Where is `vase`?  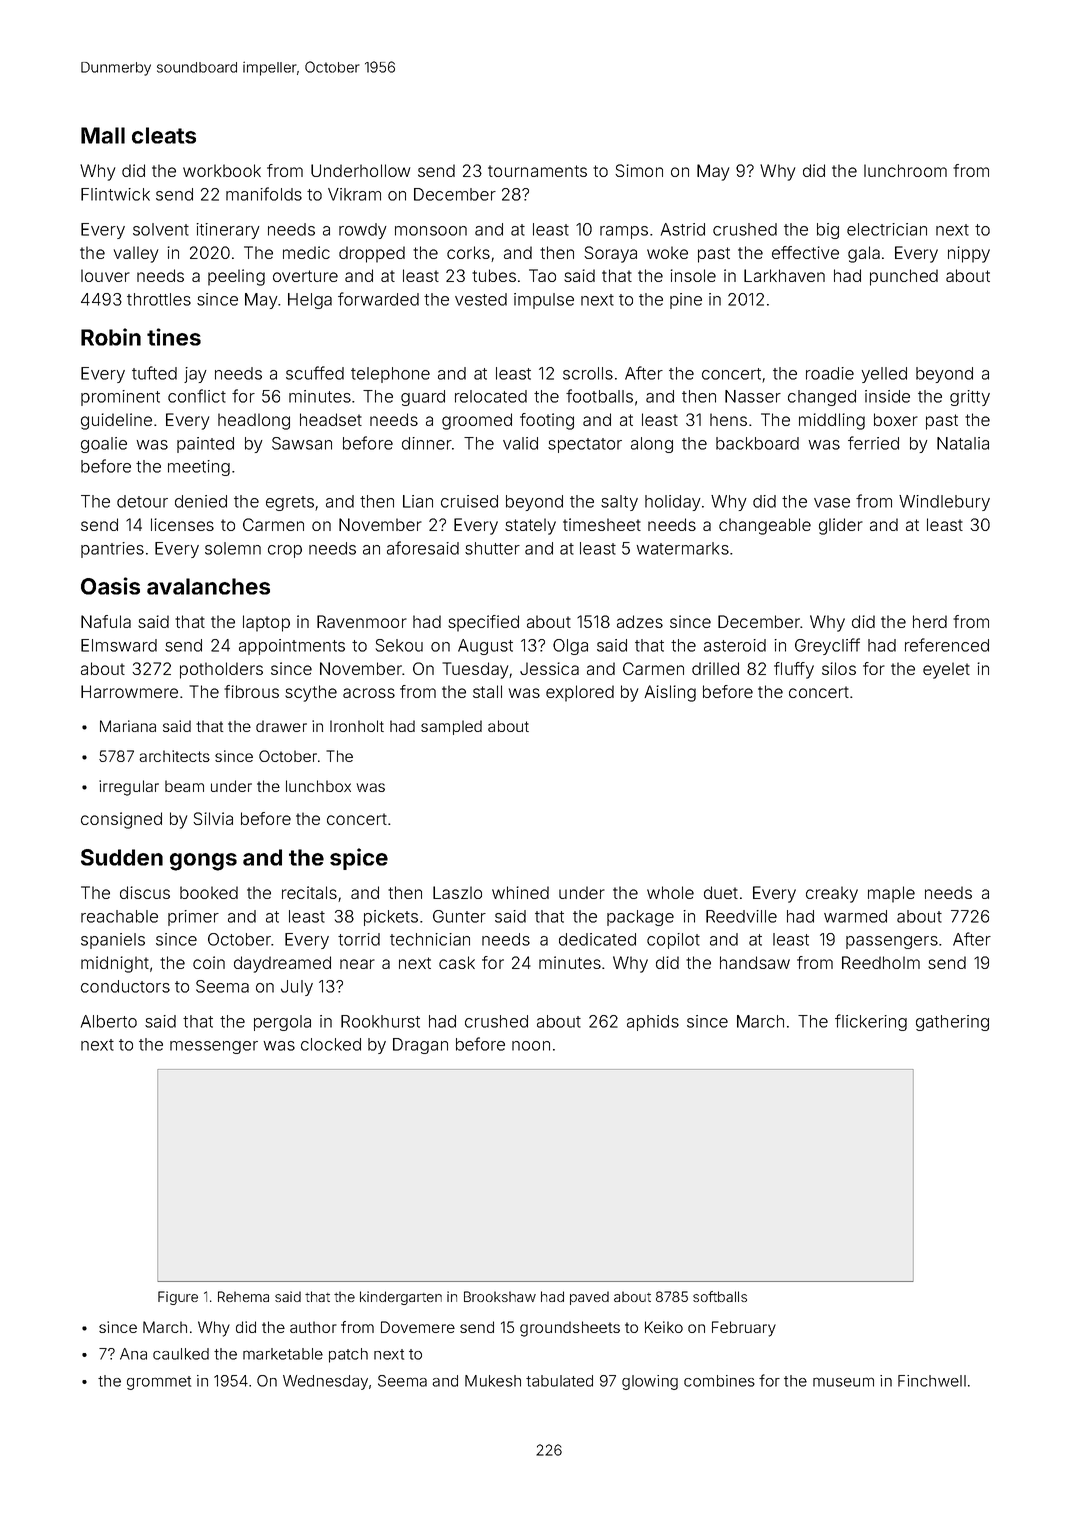 vase is located at coordinates (832, 503).
